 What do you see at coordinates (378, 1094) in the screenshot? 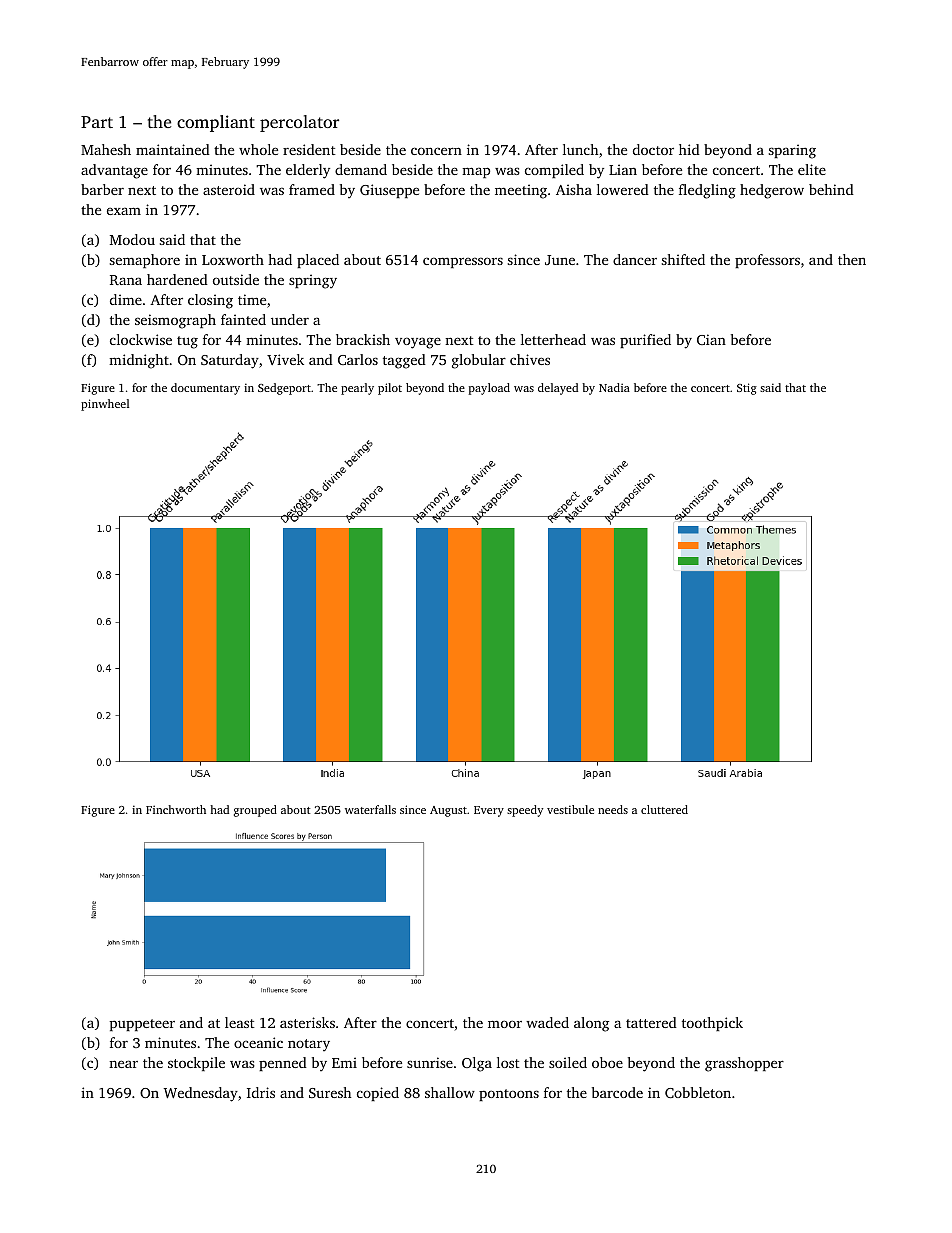
I see `copied` at bounding box center [378, 1094].
